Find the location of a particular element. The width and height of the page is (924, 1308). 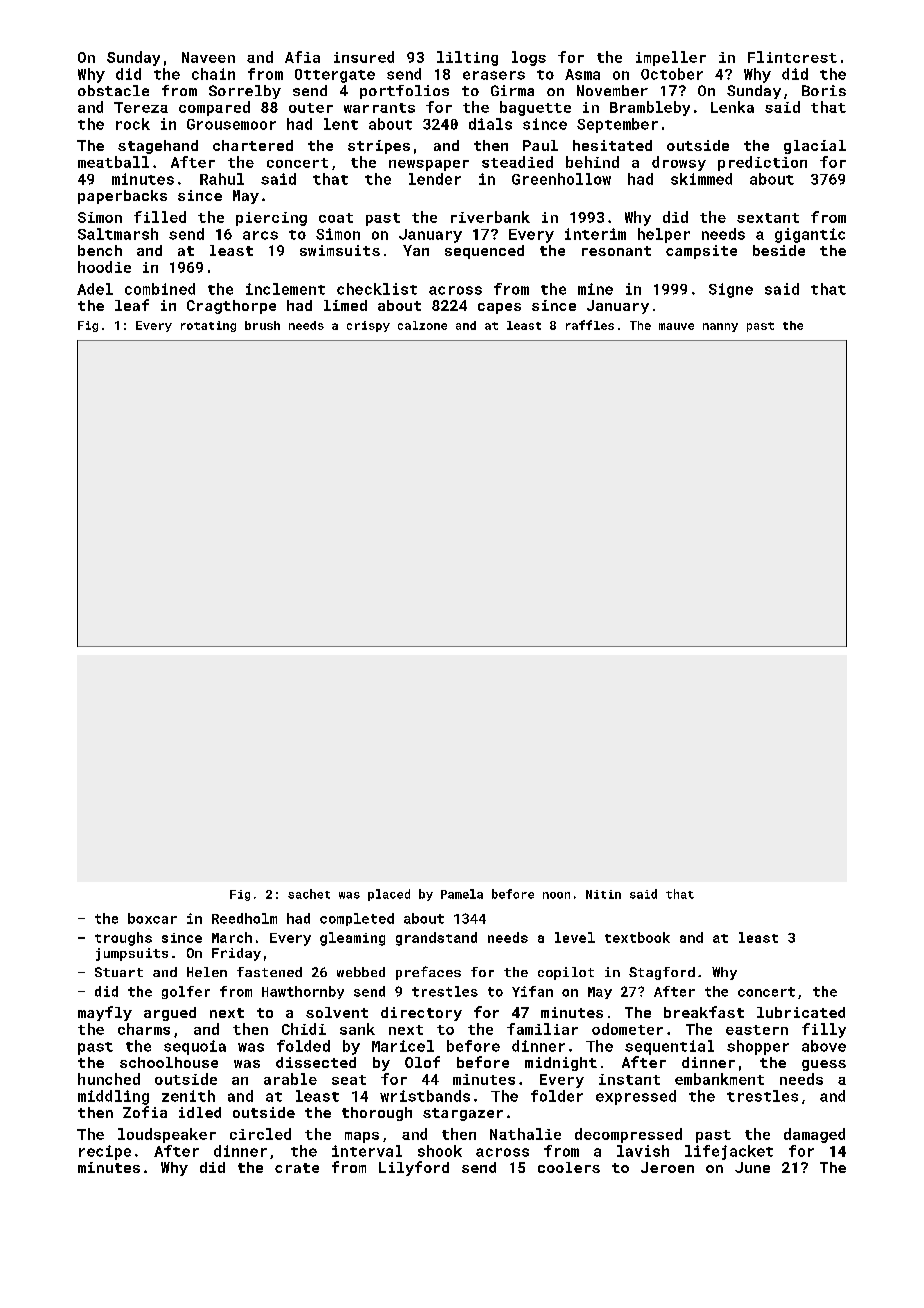

crispy is located at coordinates (368, 326).
